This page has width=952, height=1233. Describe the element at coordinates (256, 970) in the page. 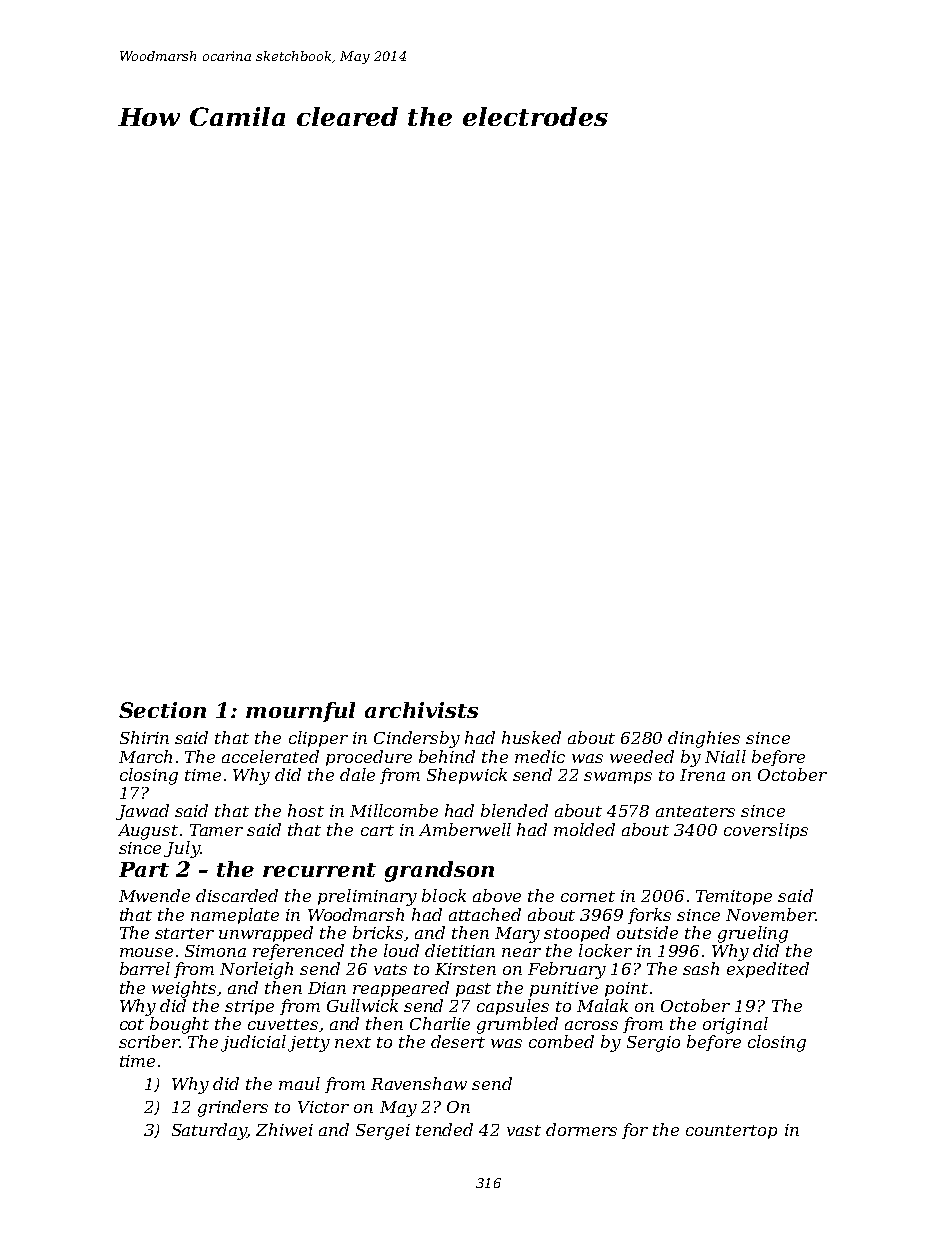

I see `Norleigh` at that location.
